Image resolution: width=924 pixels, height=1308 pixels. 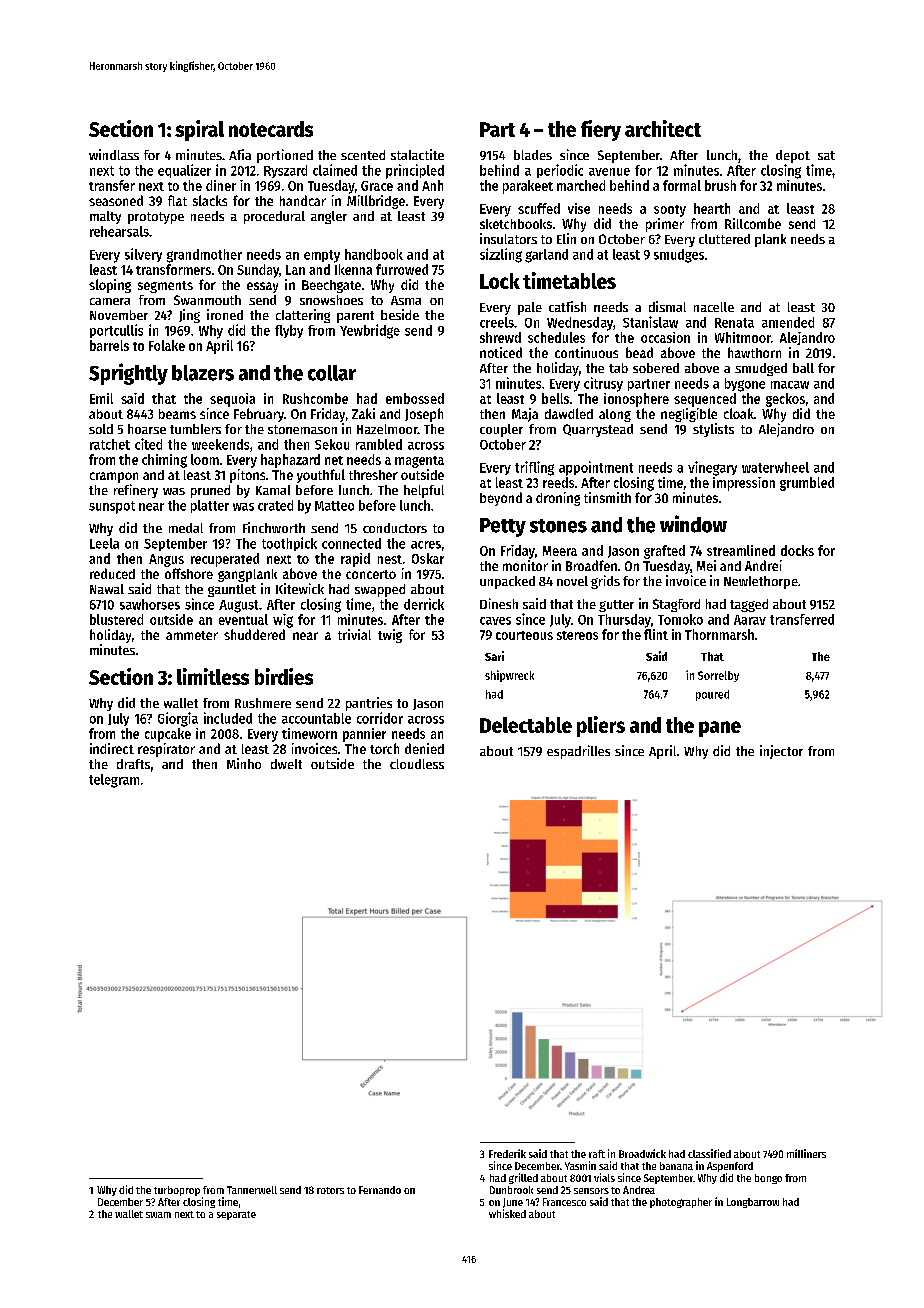 What do you see at coordinates (781, 752) in the screenshot?
I see `injector` at bounding box center [781, 752].
